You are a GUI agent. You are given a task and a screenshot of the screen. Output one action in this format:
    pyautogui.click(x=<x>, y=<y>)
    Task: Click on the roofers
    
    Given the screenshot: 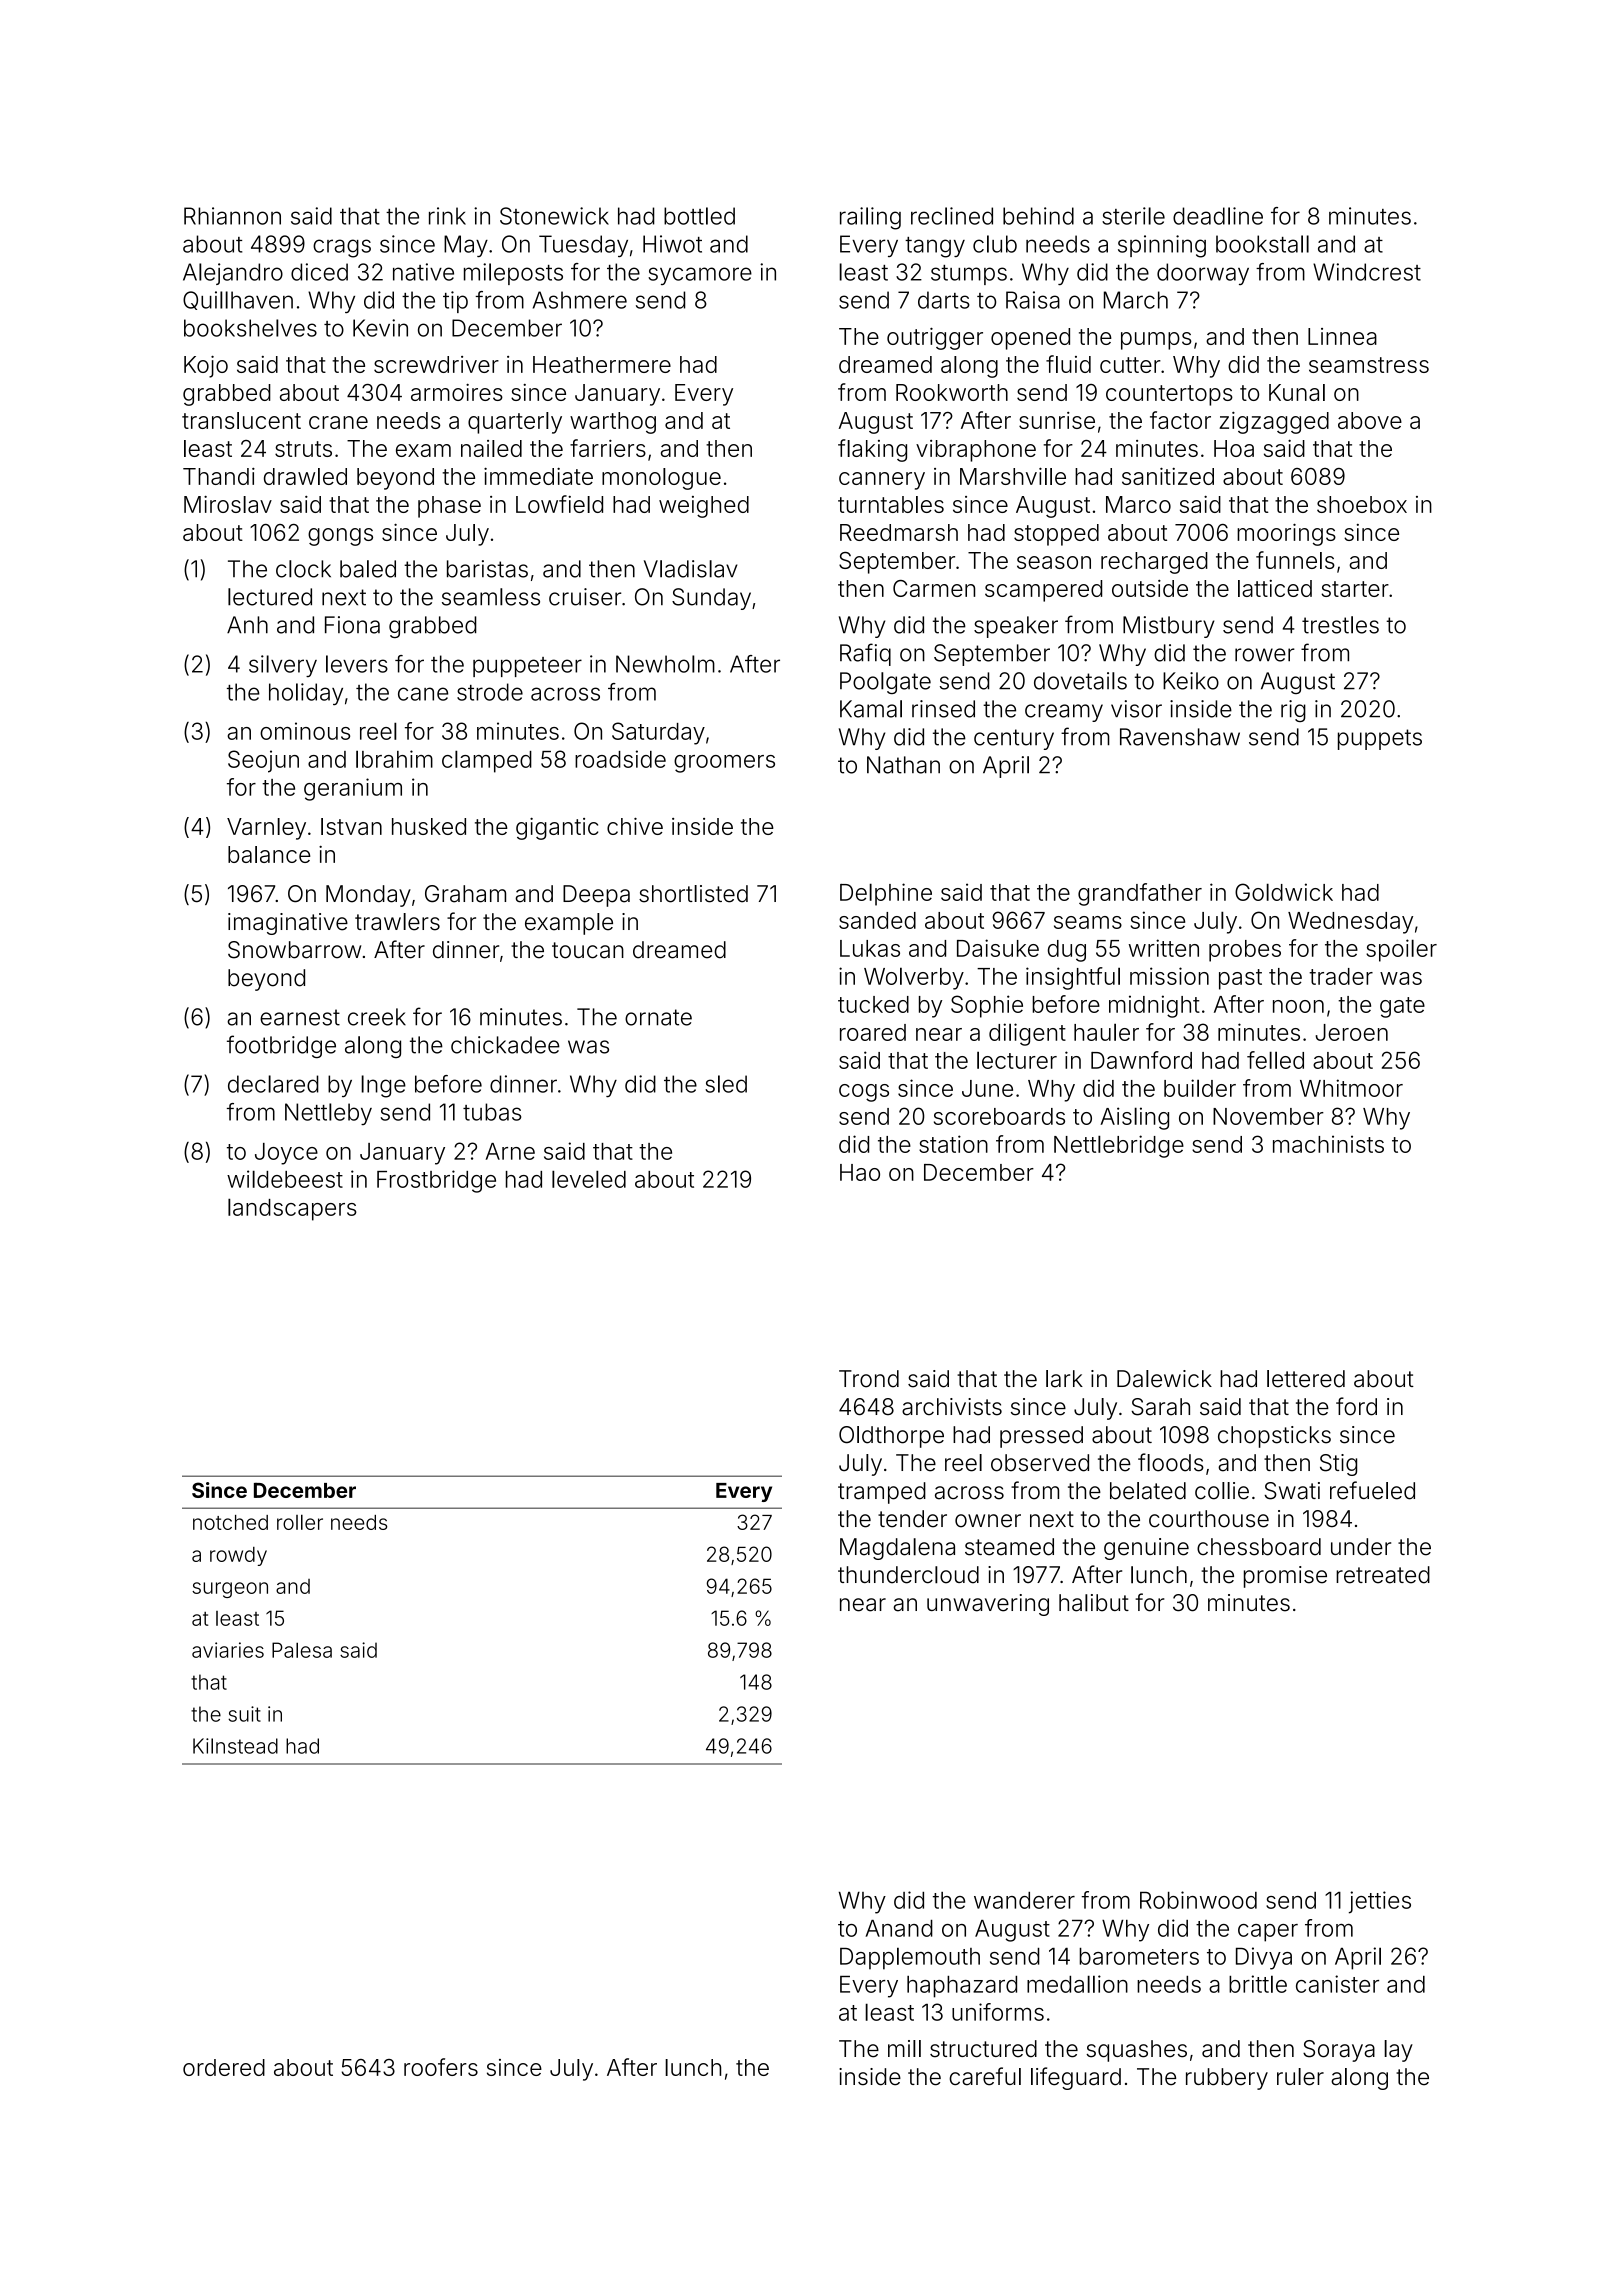 What is the action you would take?
    pyautogui.click(x=441, y=2067)
